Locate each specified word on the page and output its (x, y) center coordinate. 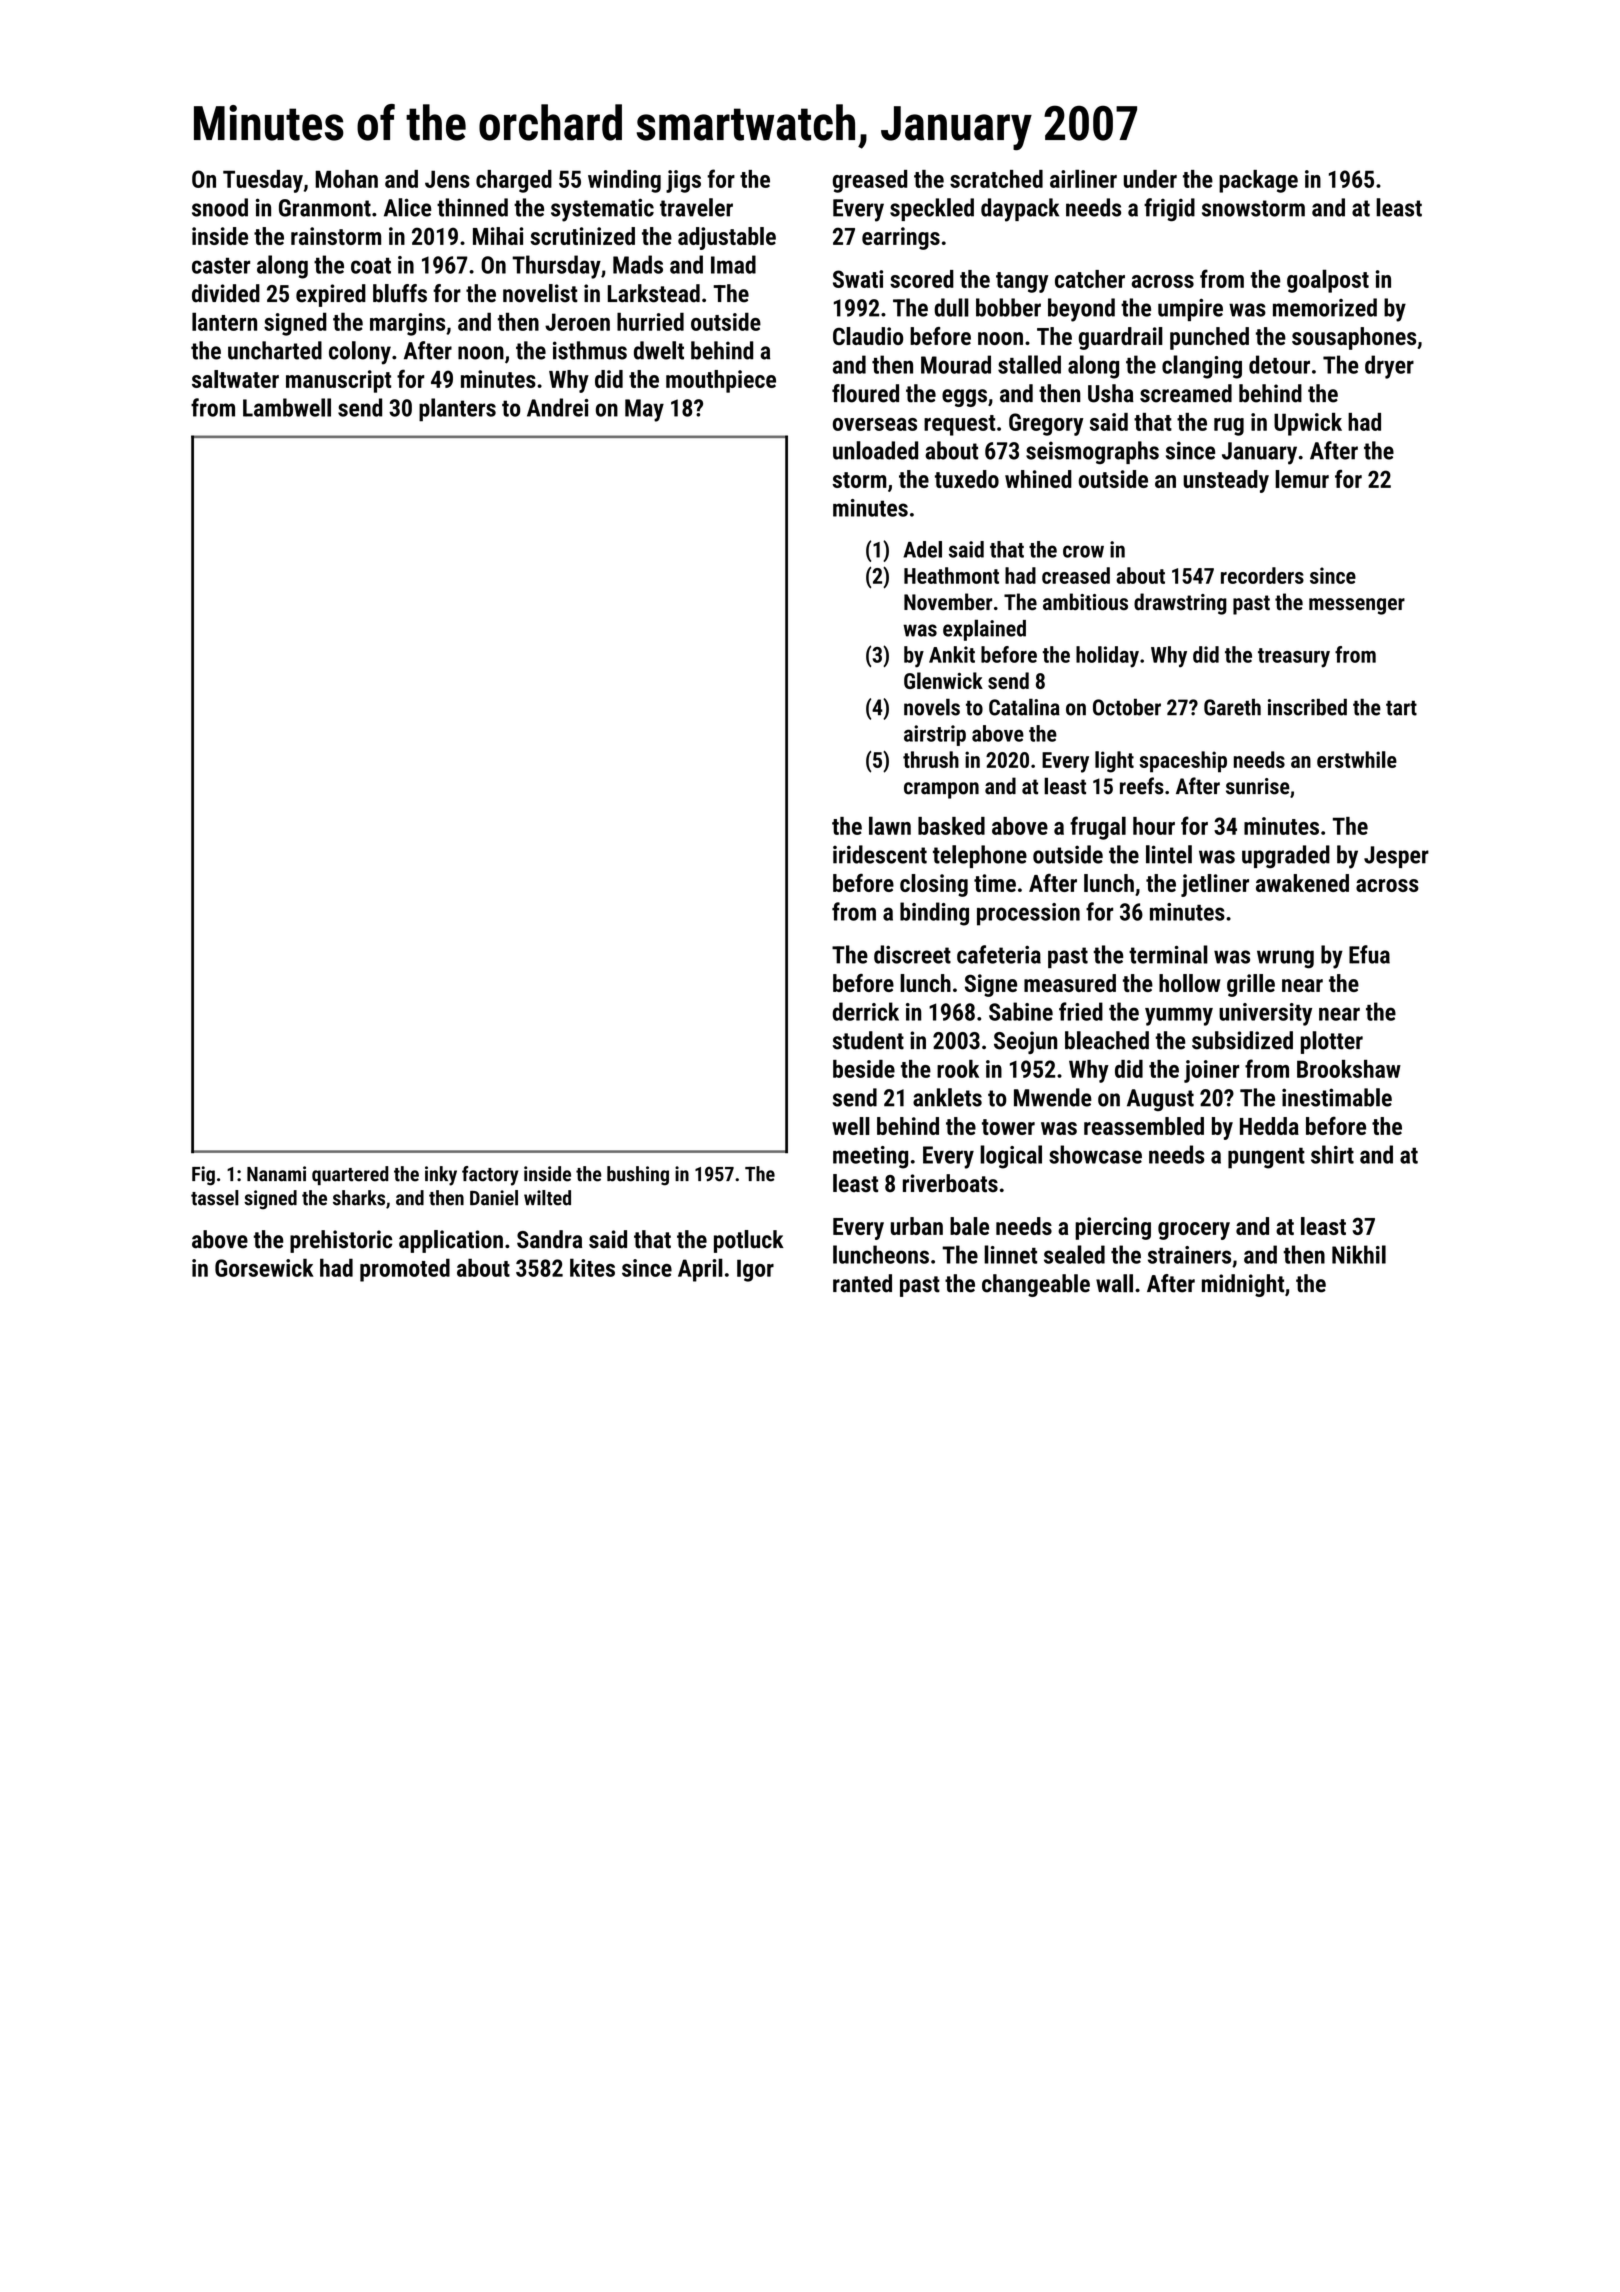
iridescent (880, 854)
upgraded (1286, 856)
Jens (447, 179)
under (1150, 179)
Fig (203, 1176)
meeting (870, 1157)
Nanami (276, 1174)
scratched (996, 179)
